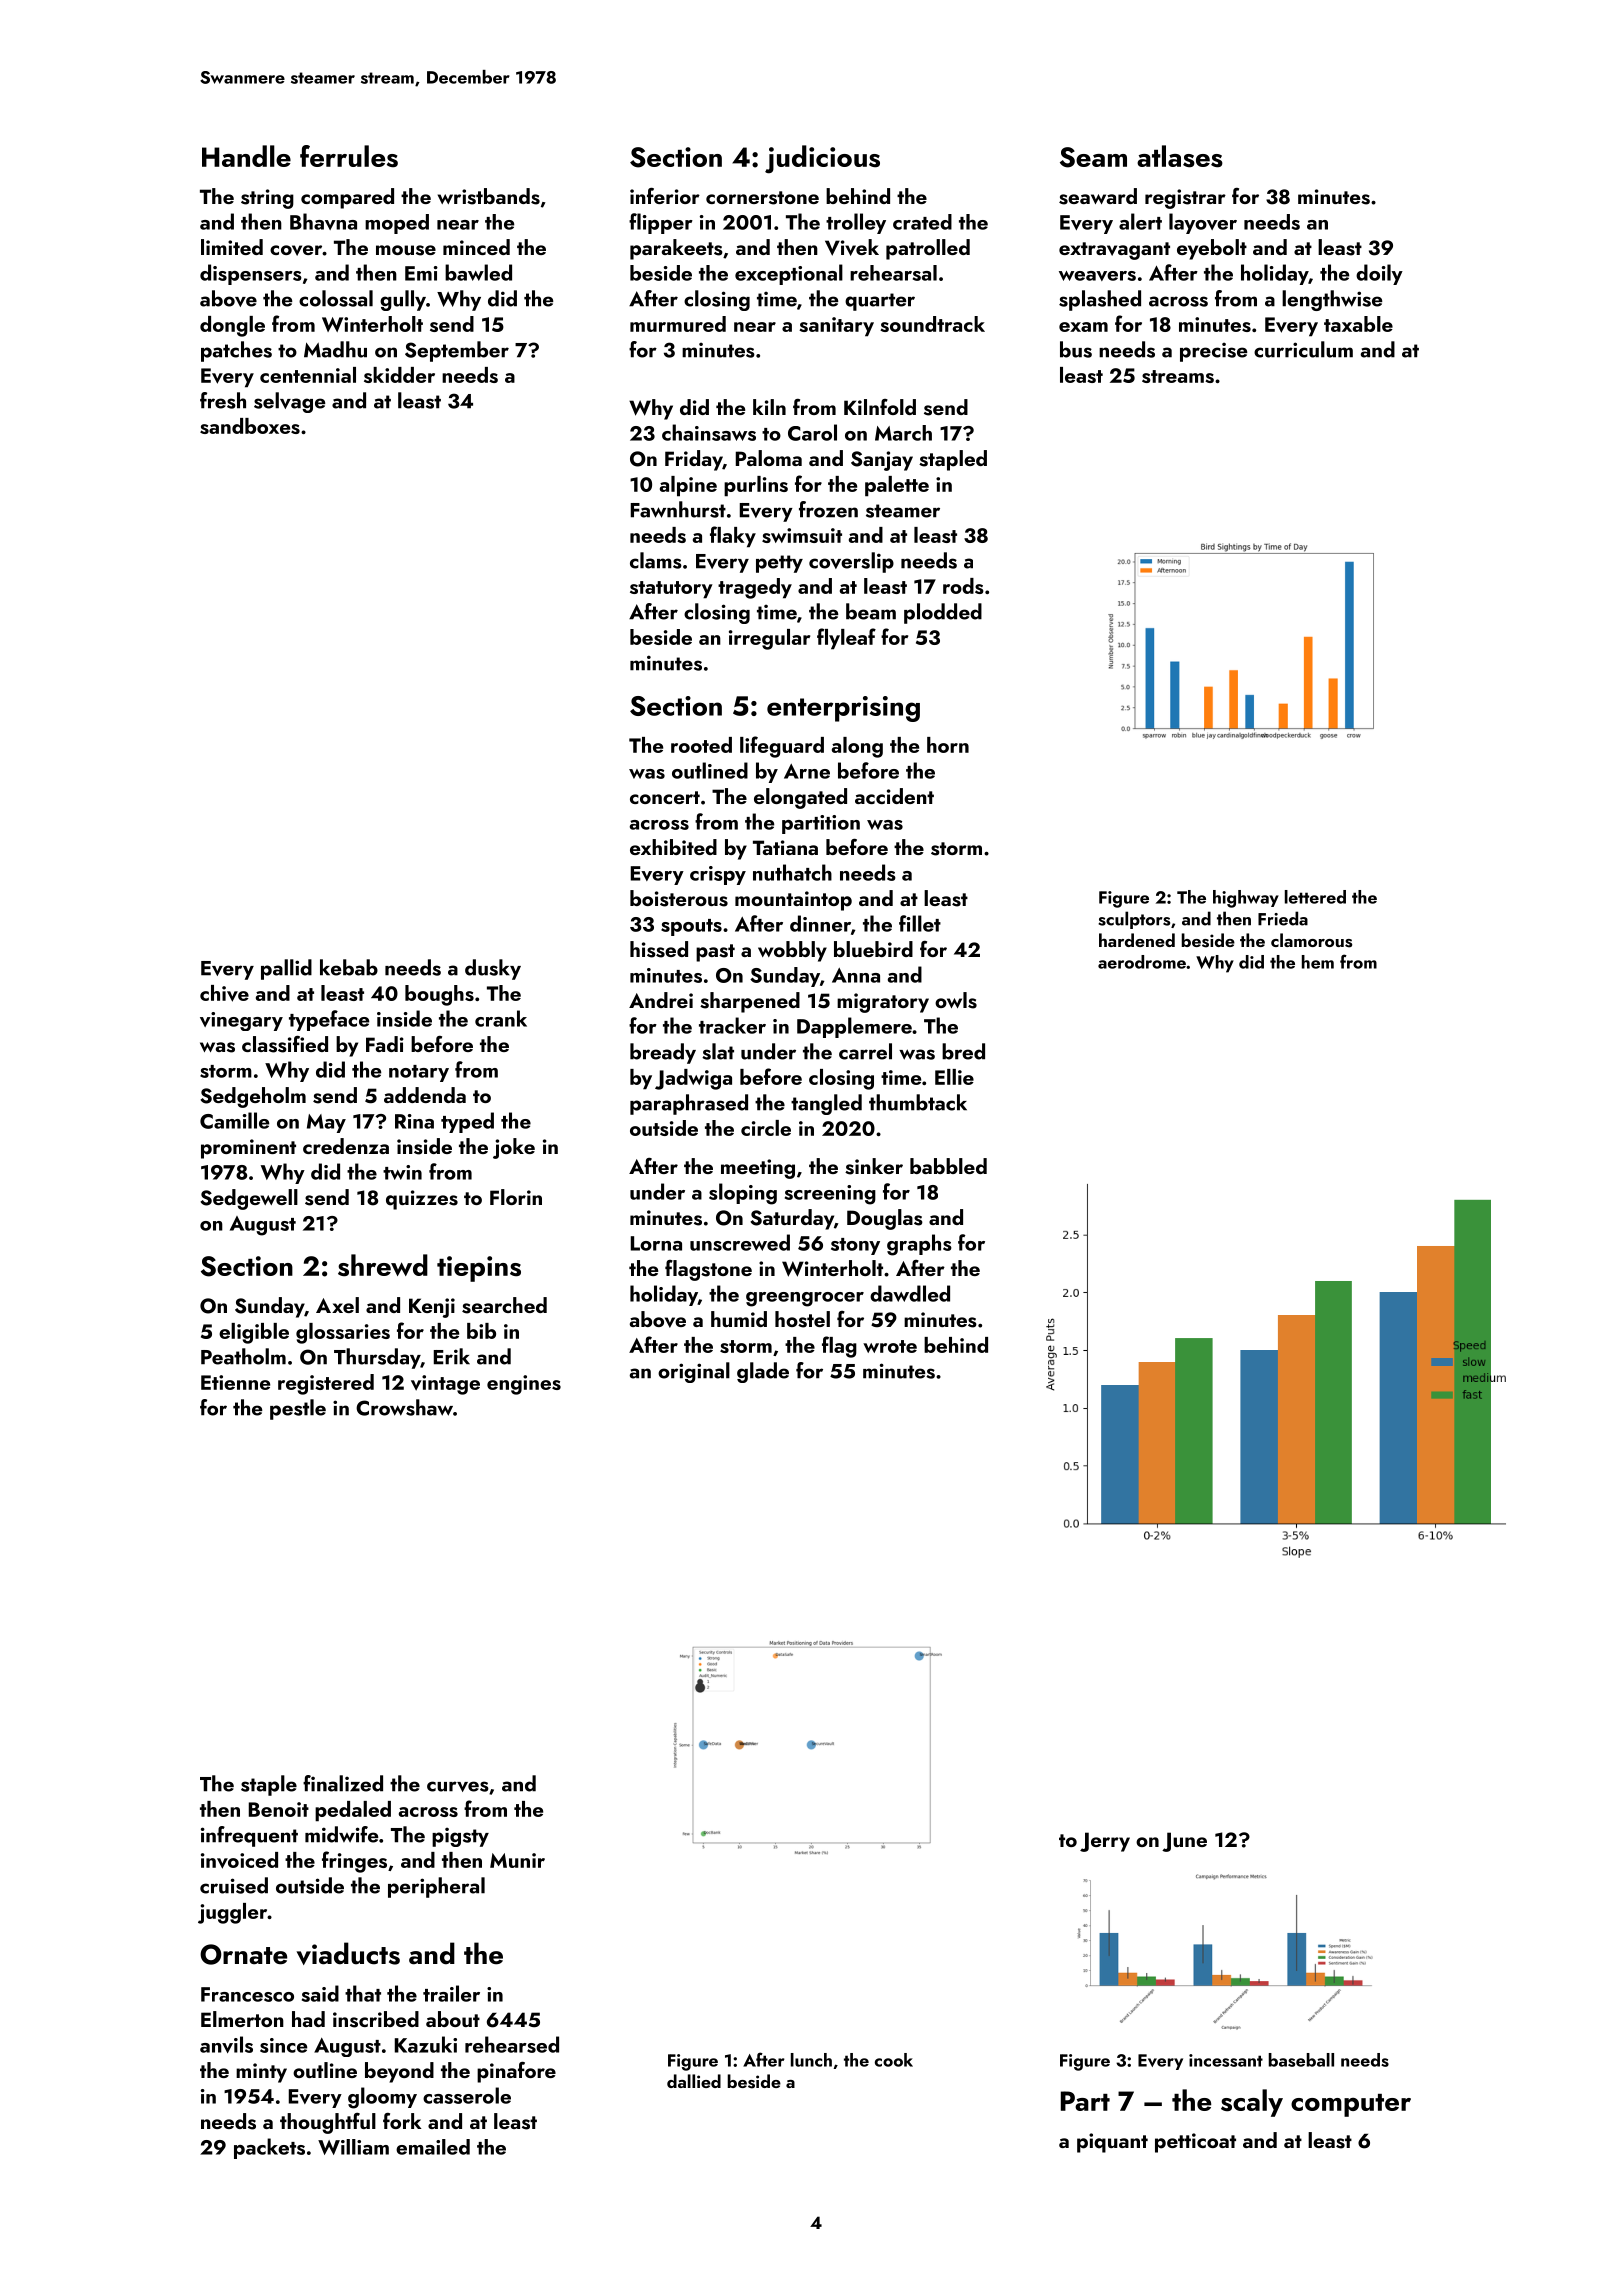 The height and width of the screenshot is (2292, 1620). I want to click on Seam, so click(1093, 157).
